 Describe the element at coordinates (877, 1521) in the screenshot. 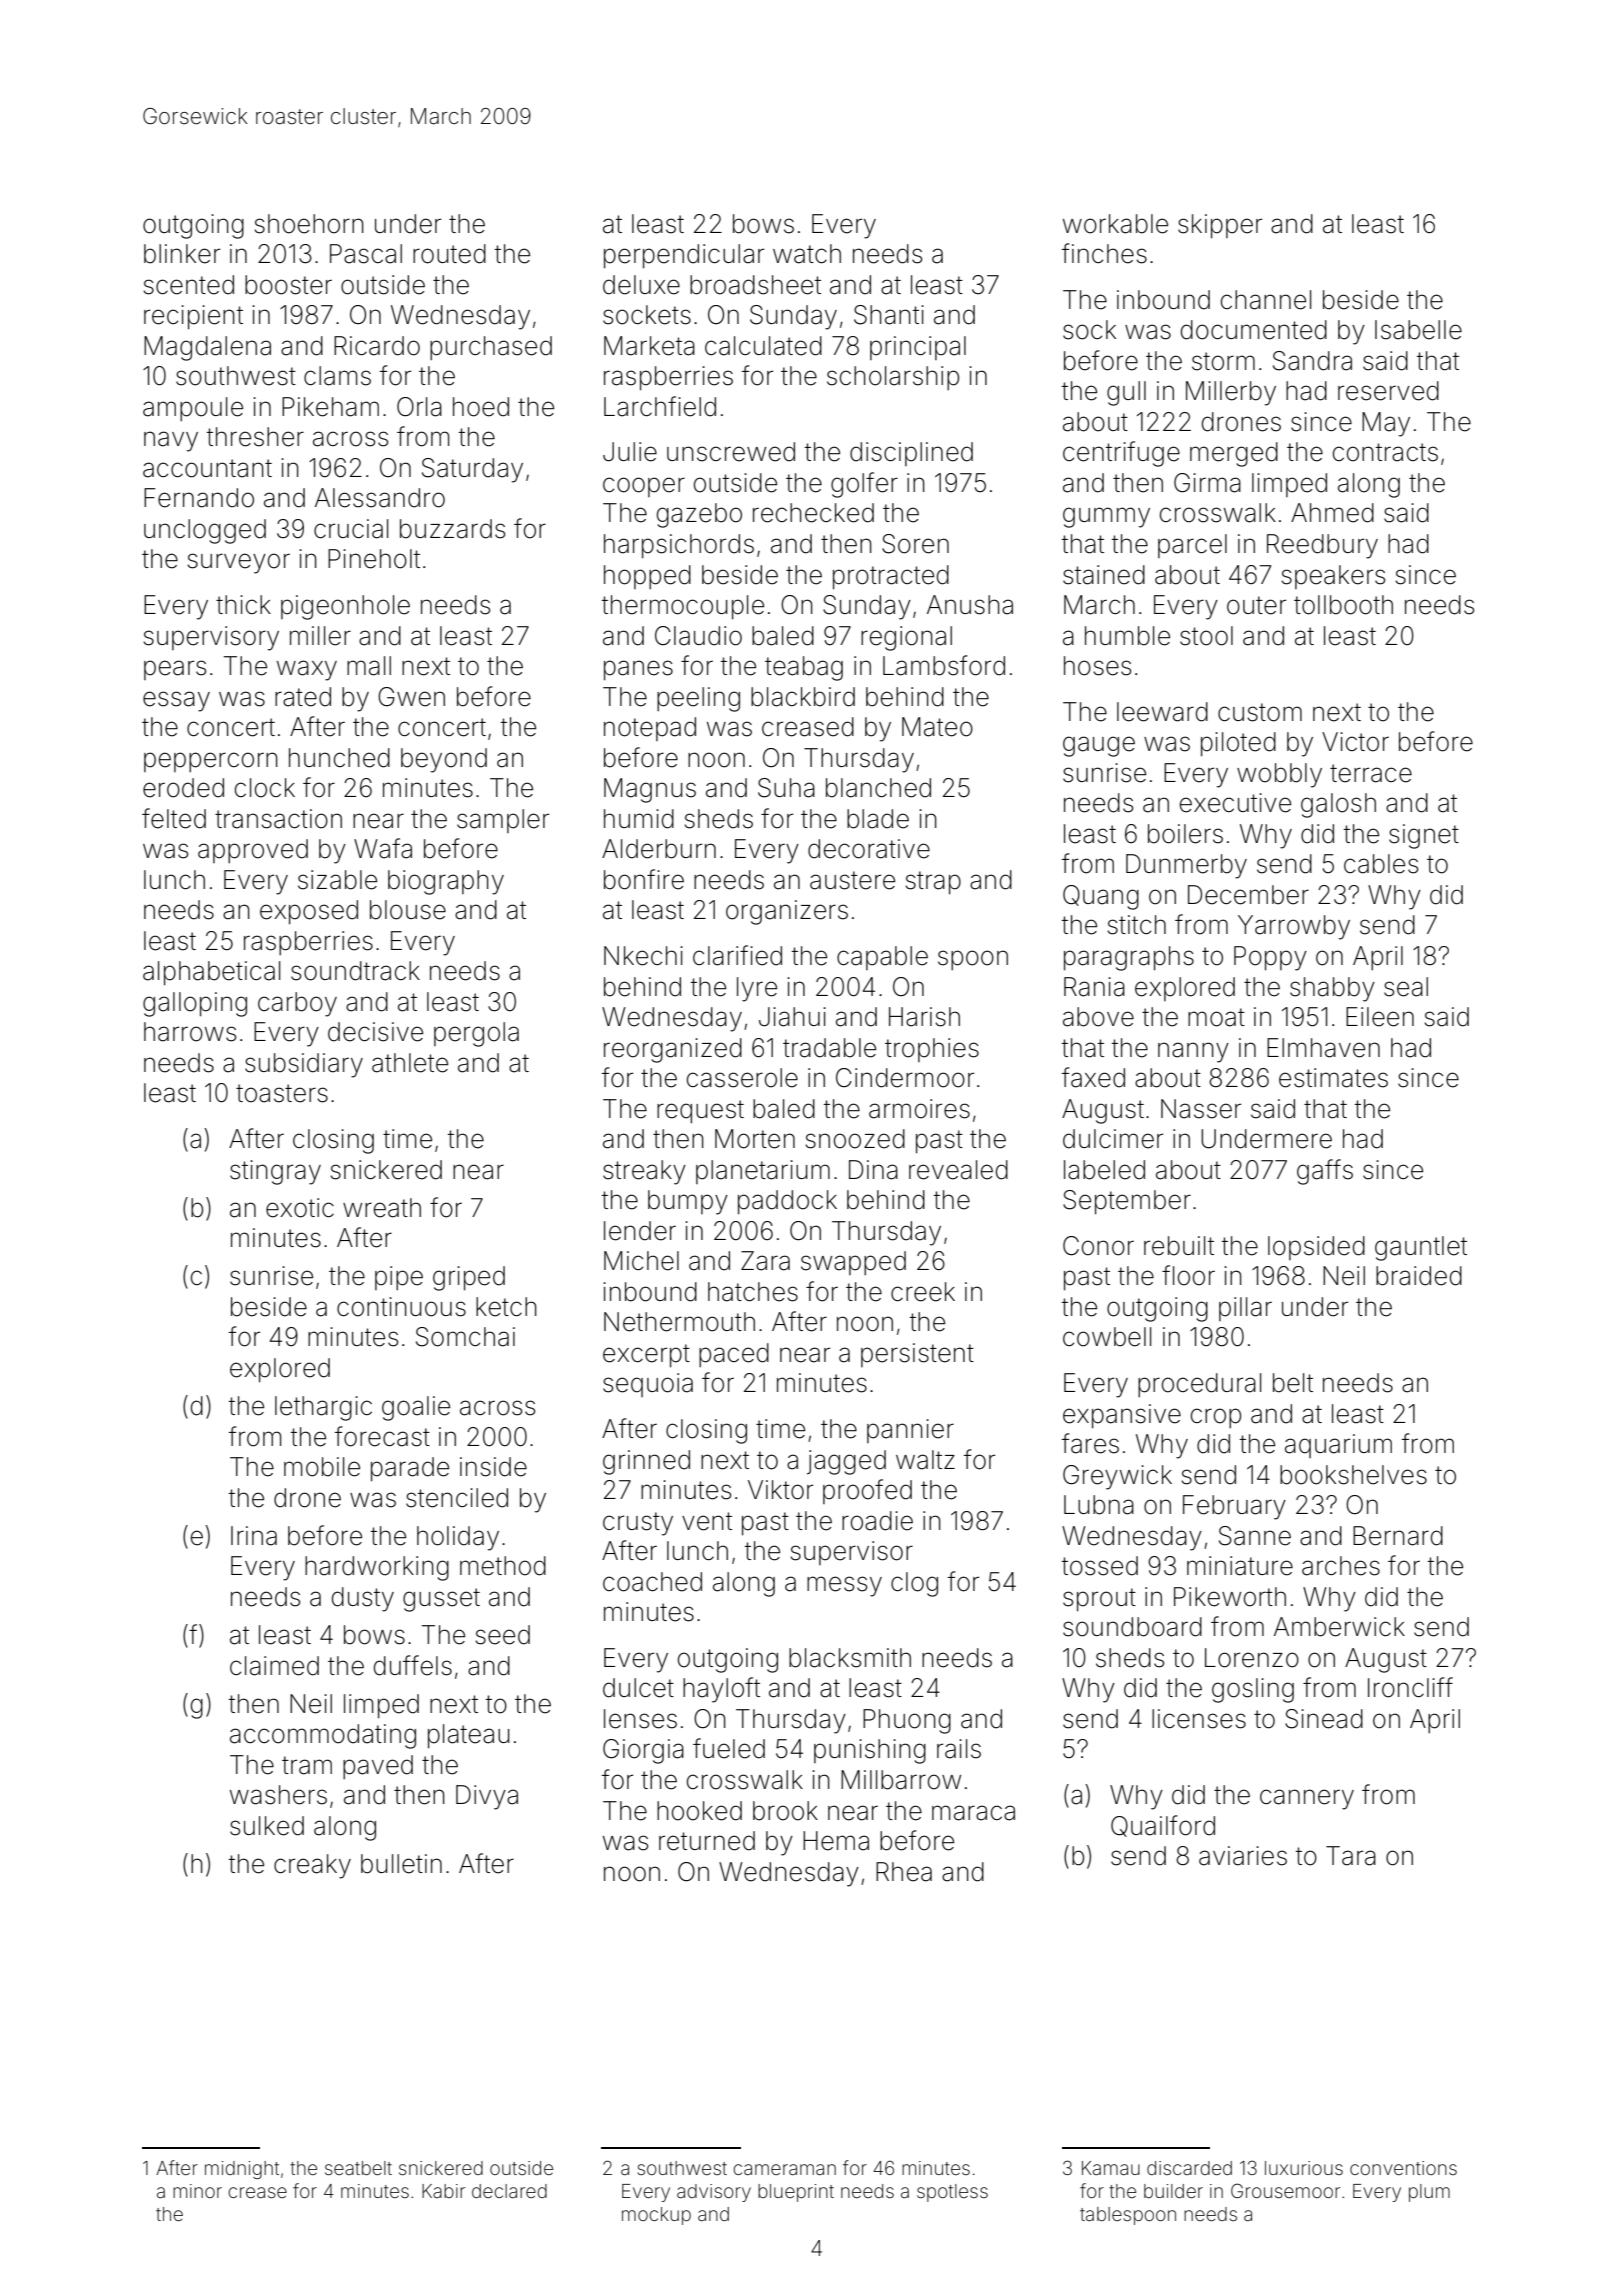

I see `roadie` at that location.
